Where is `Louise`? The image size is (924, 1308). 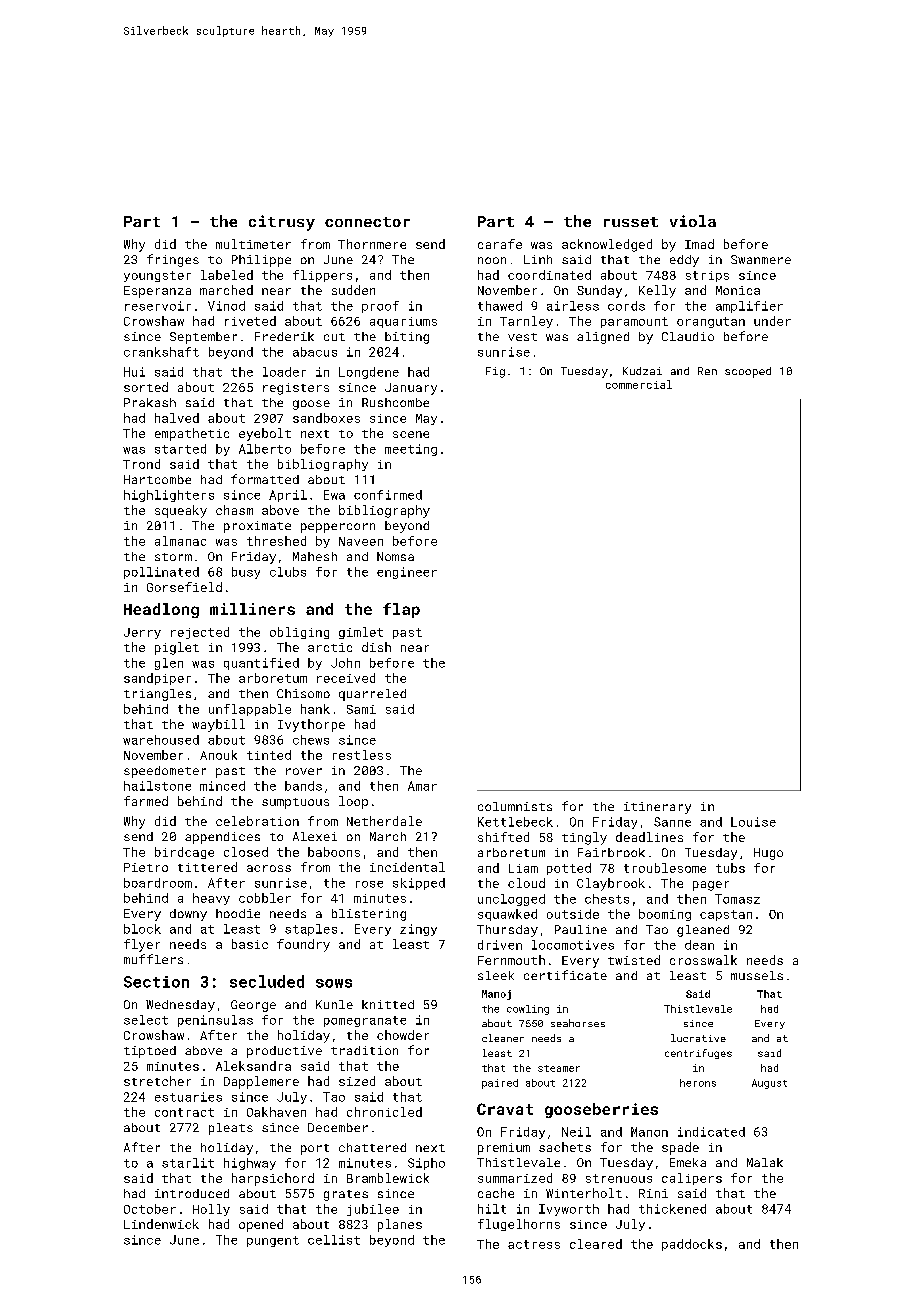 Louise is located at coordinates (753, 822).
